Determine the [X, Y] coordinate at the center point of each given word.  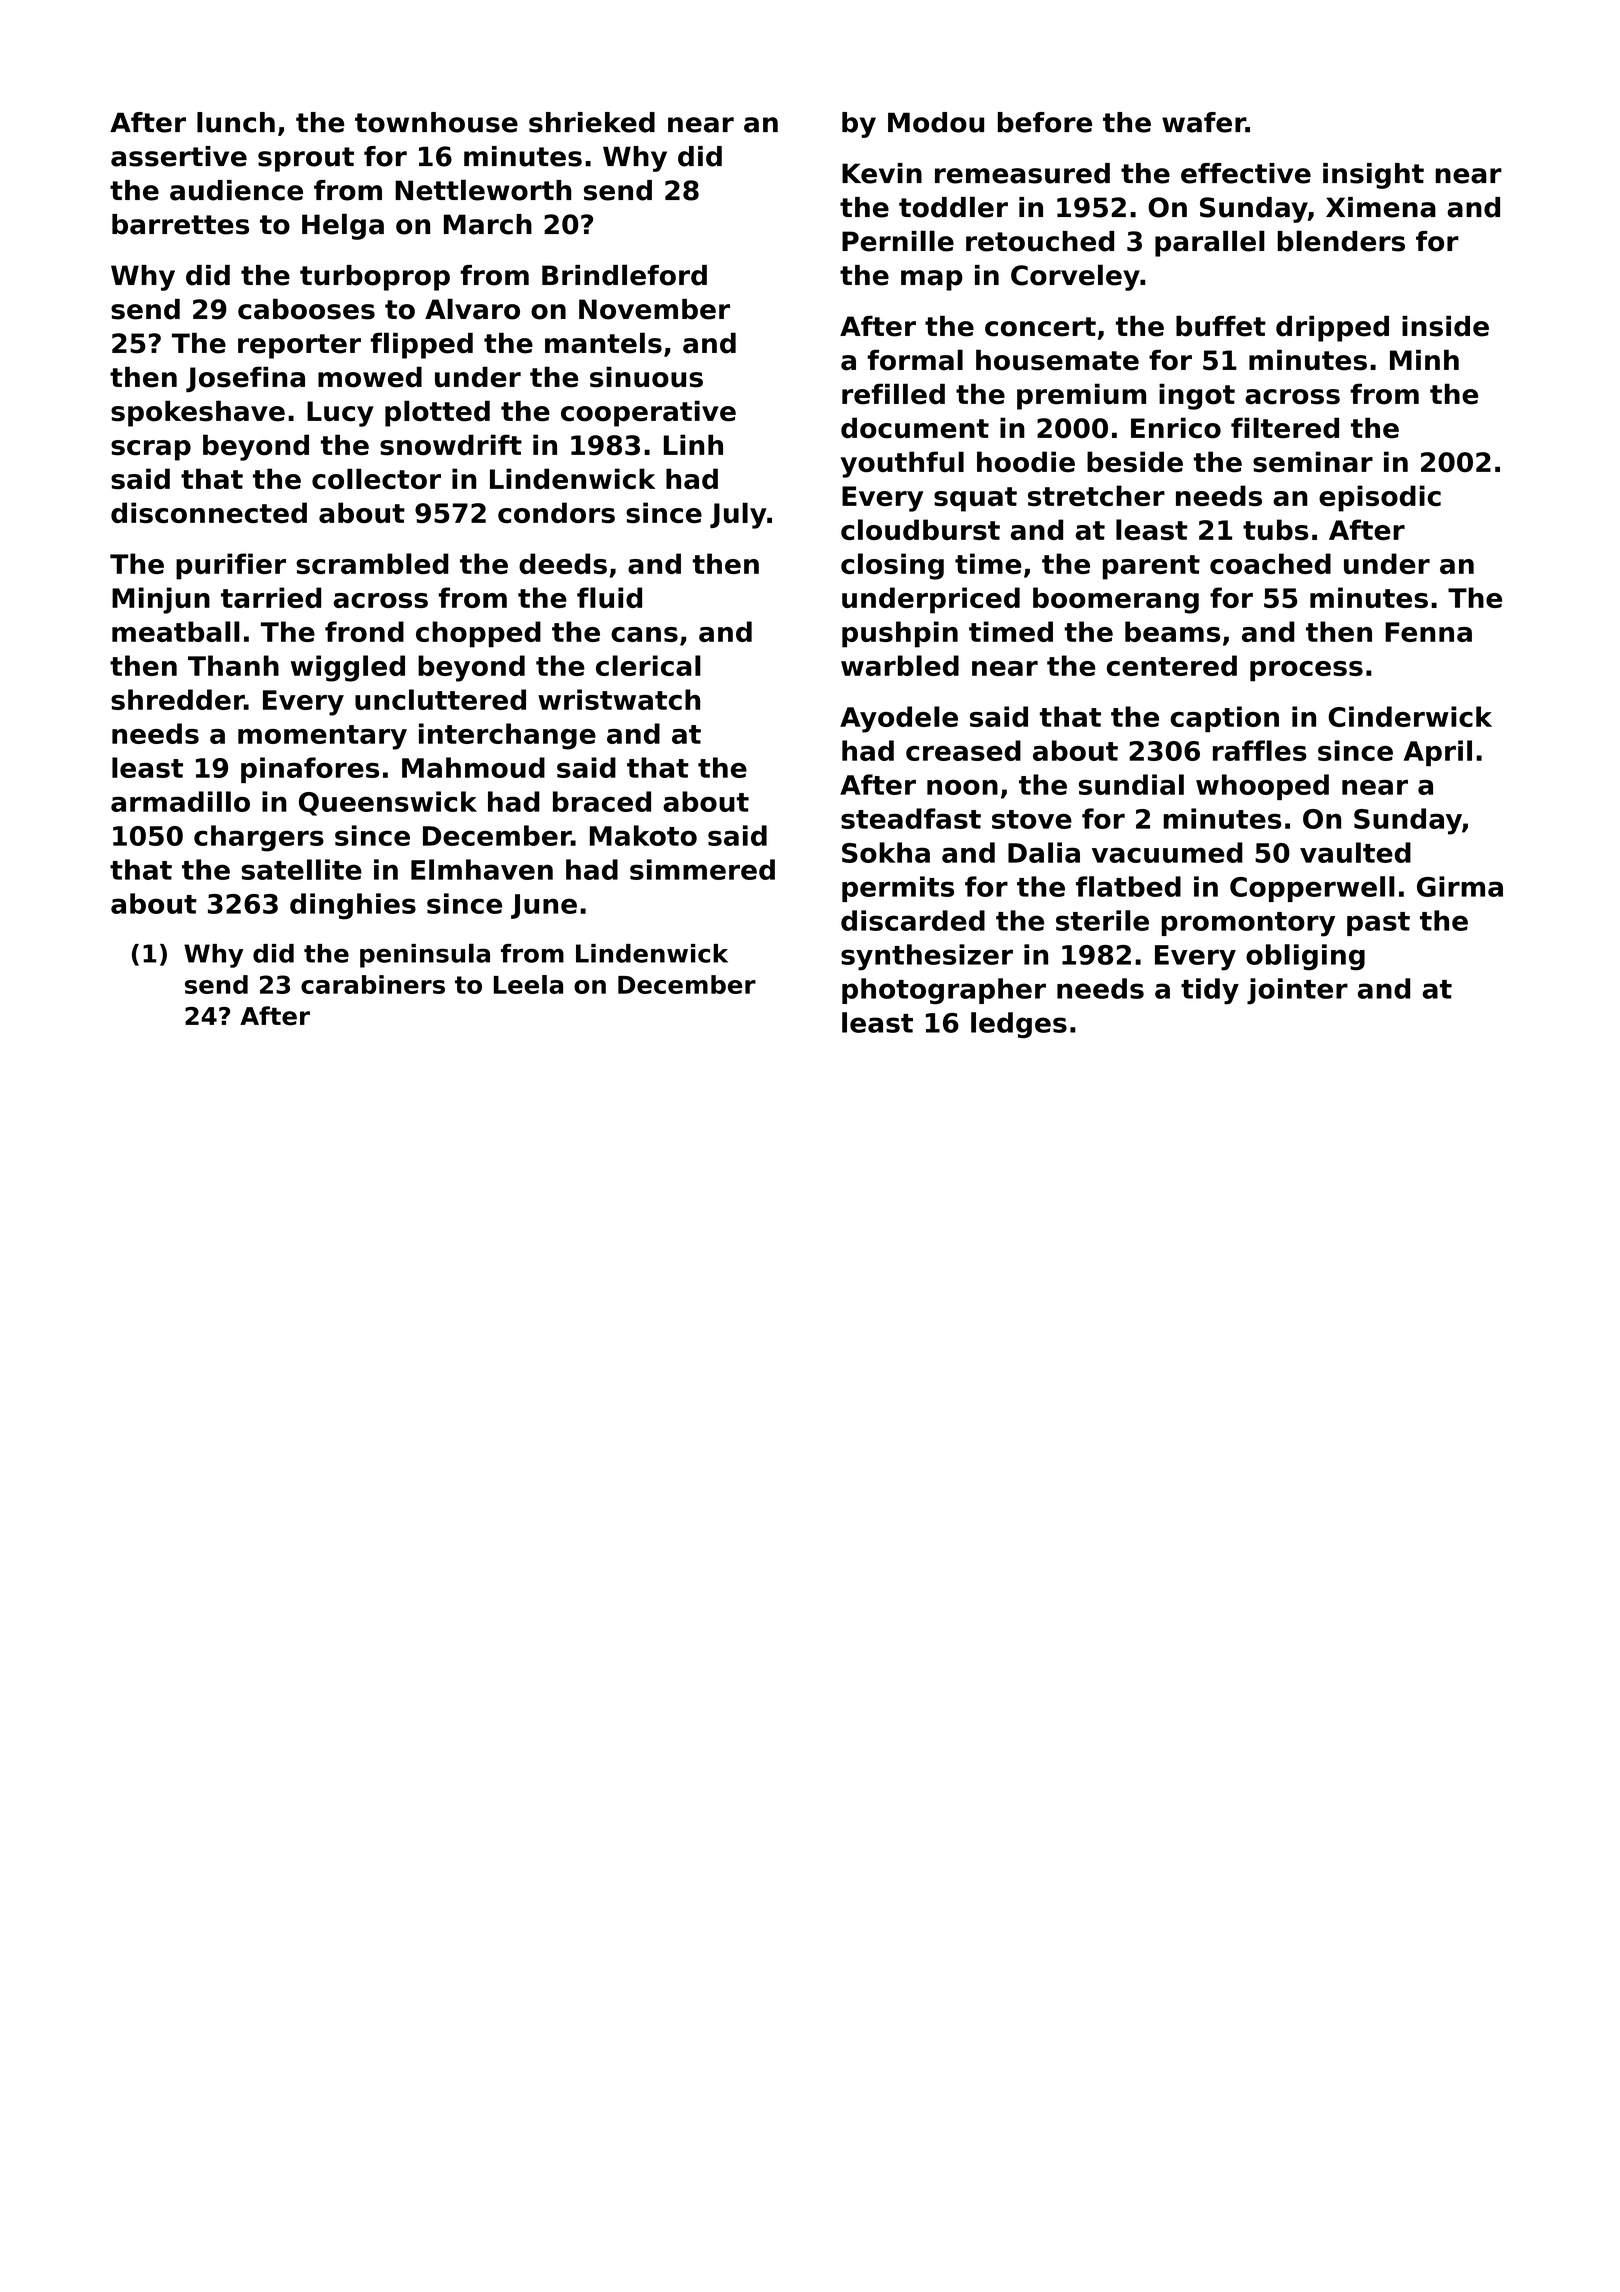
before [1045, 122]
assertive [179, 156]
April [1438, 753]
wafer [1204, 122]
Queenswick [388, 803]
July [738, 515]
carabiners [373, 984]
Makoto [643, 835]
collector [376, 478]
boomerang [1116, 600]
